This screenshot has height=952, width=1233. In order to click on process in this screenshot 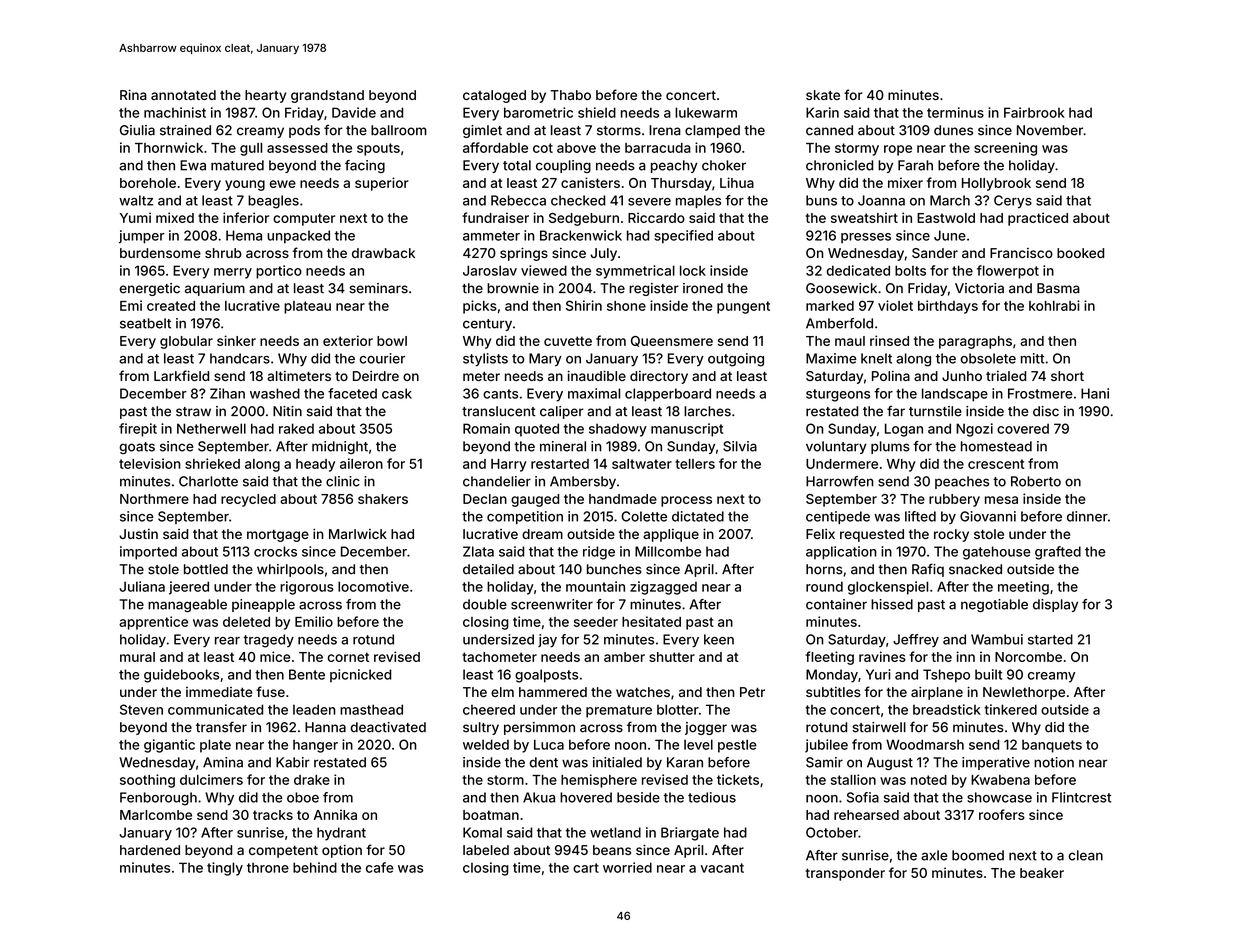, I will do `click(686, 501)`.
